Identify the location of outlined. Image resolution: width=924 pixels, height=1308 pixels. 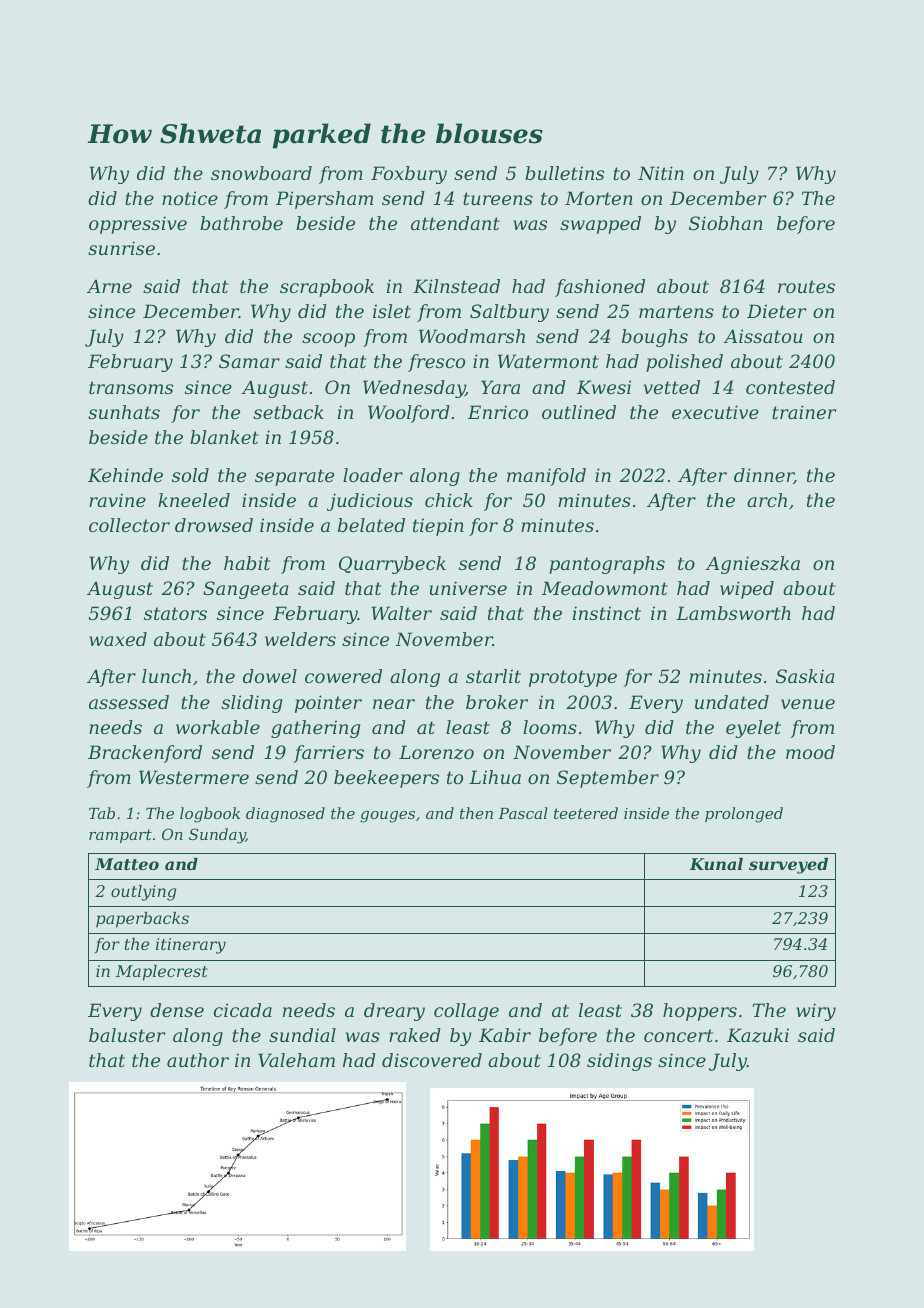
(579, 412).
